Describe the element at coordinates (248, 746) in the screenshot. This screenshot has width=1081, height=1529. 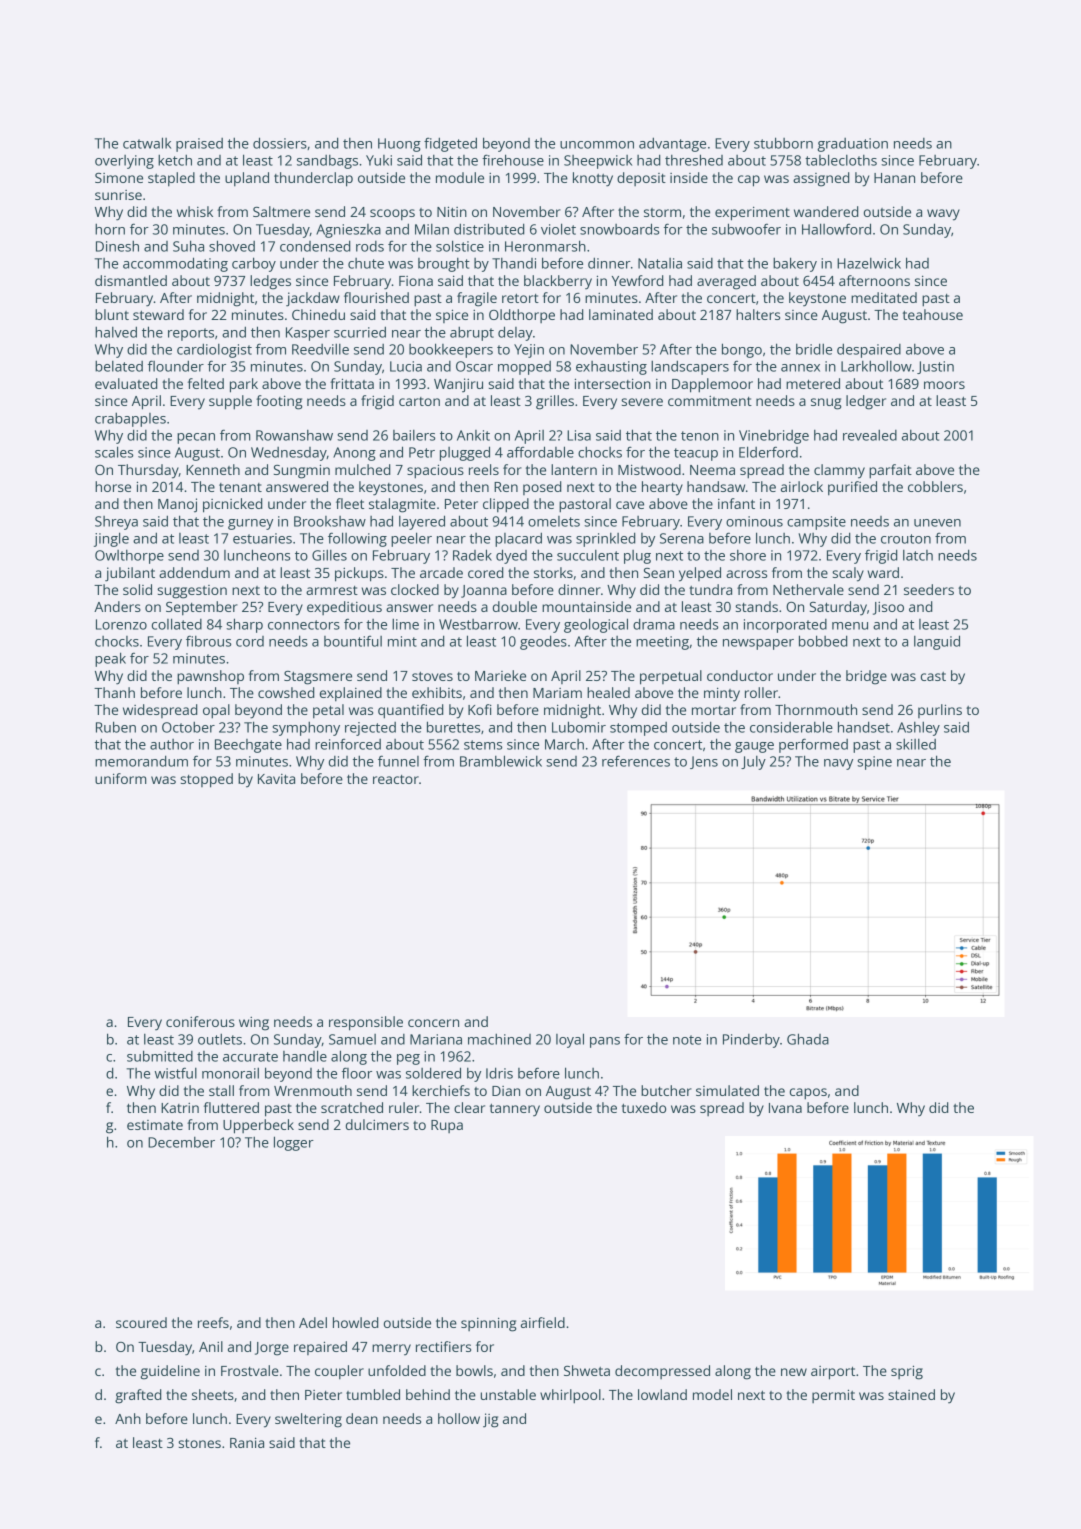
I see `Beechgate` at that location.
